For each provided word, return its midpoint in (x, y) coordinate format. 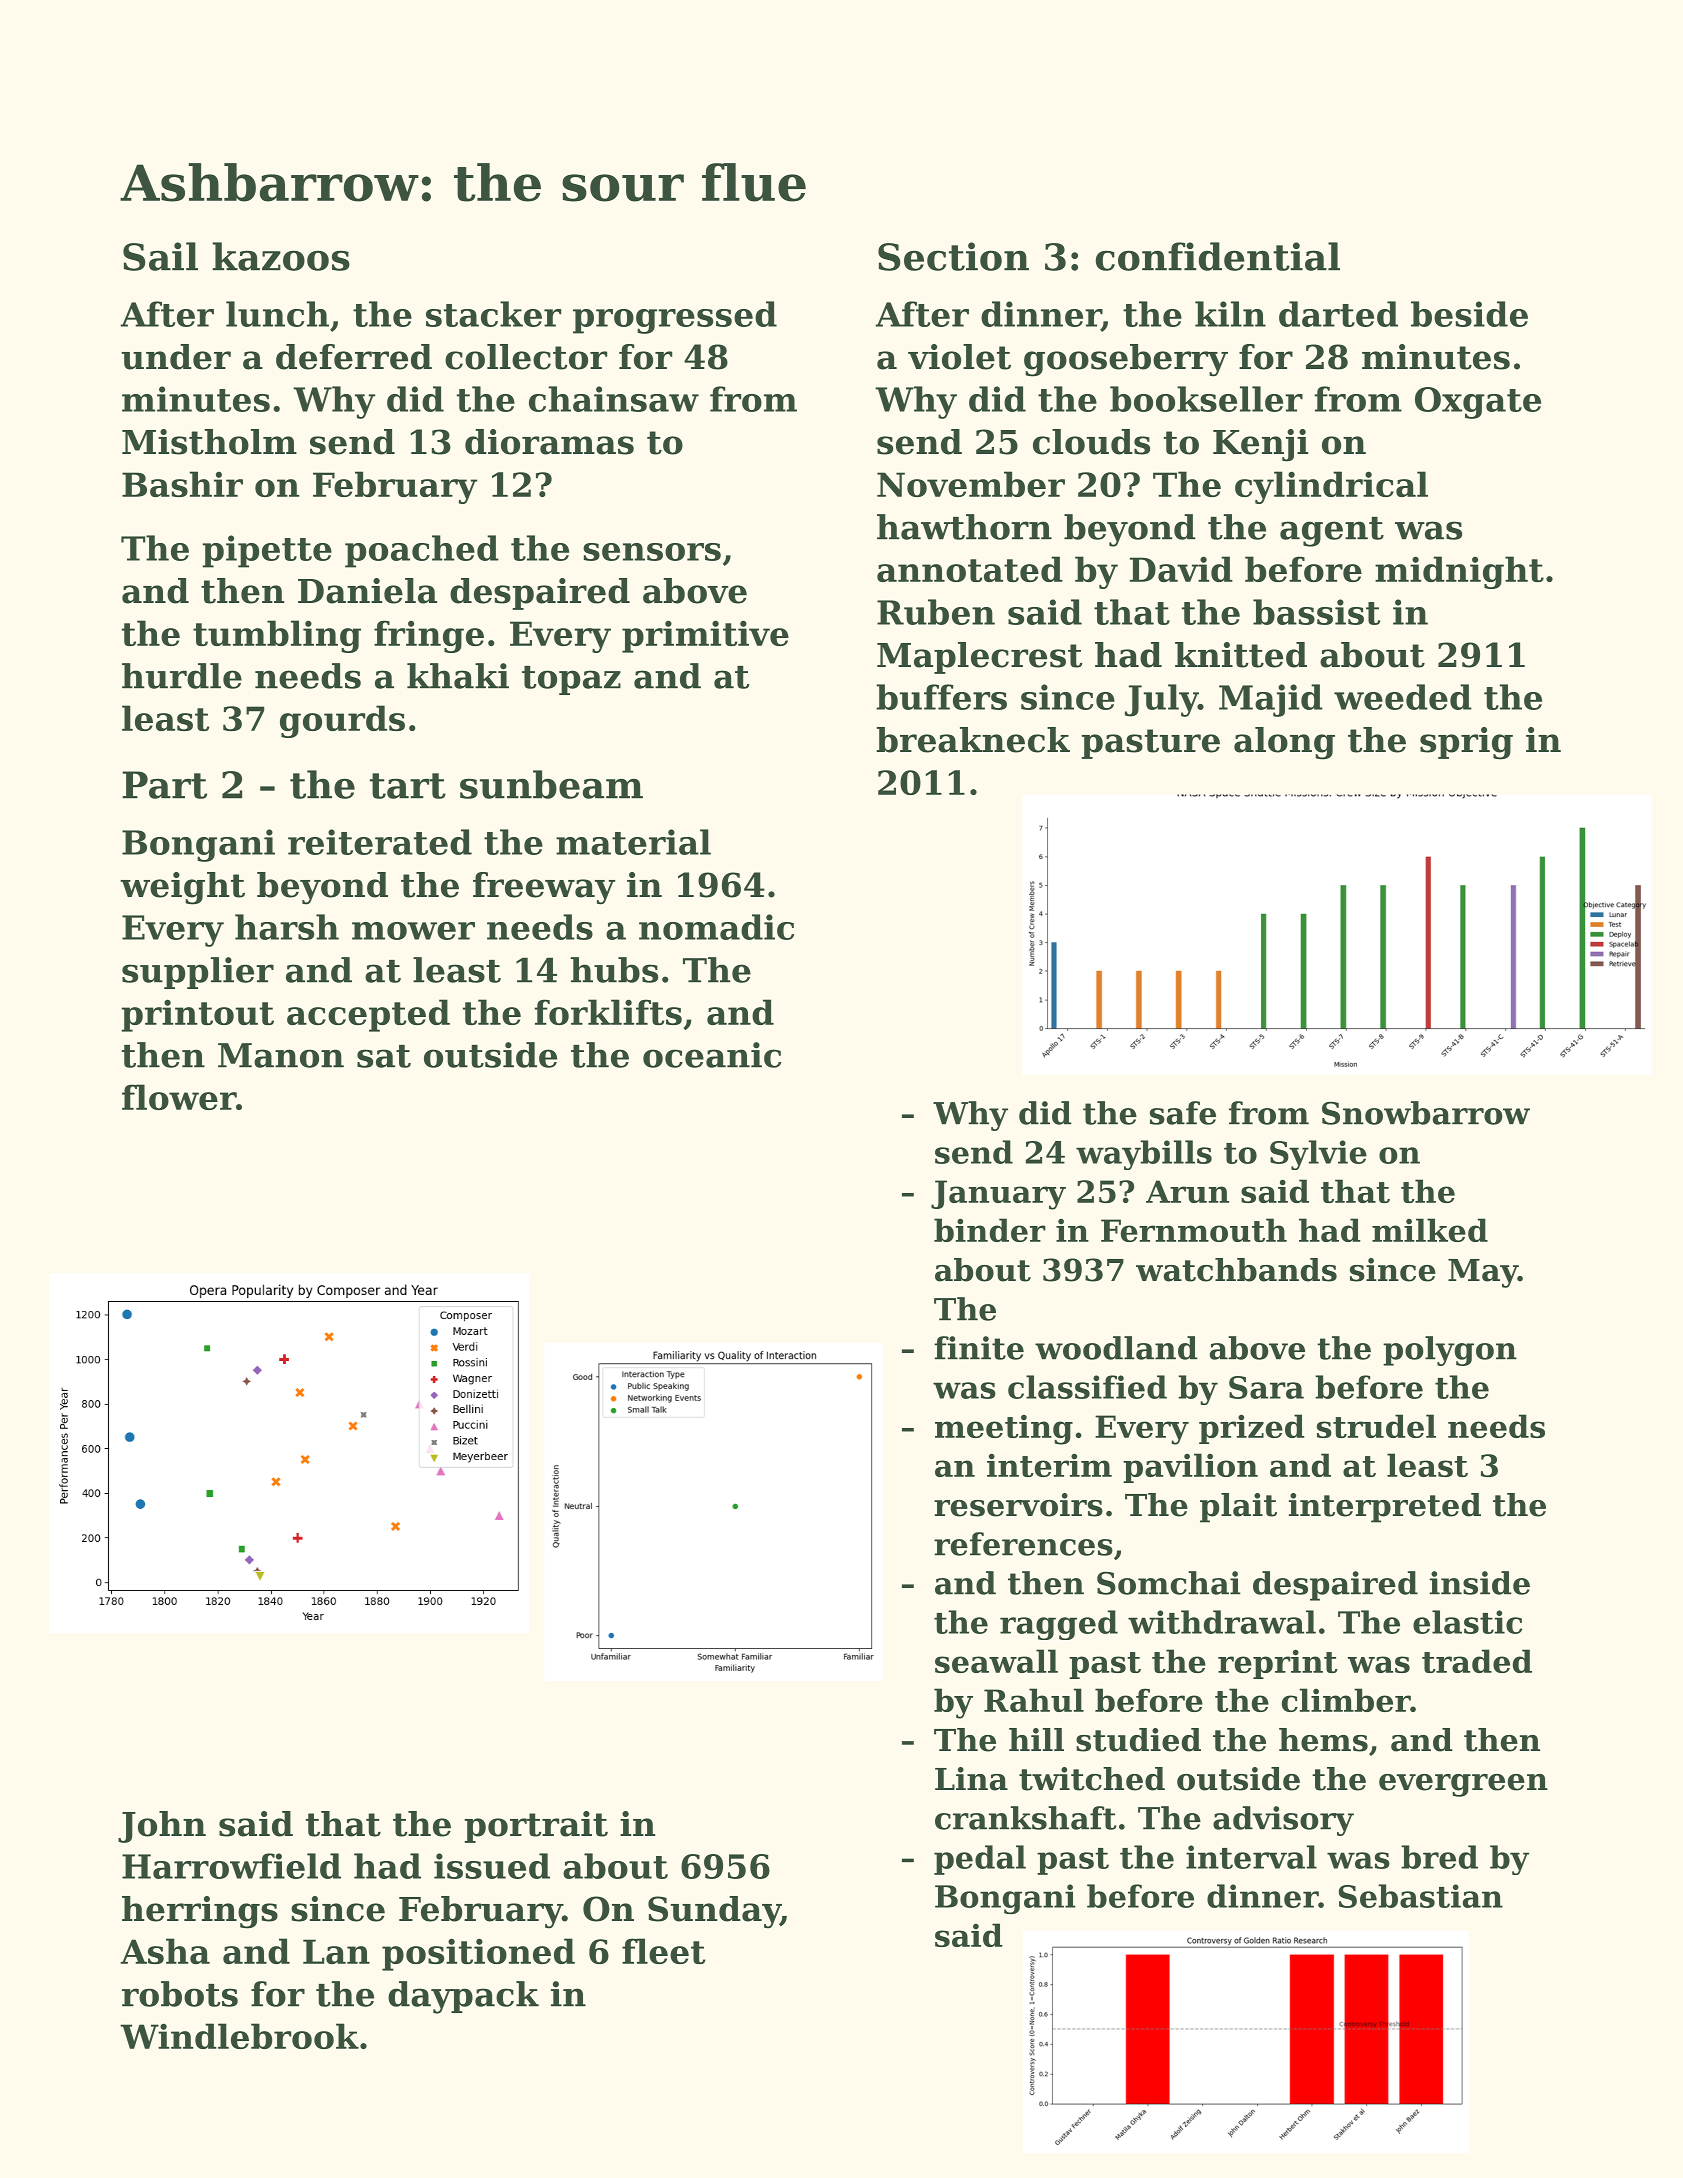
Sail (160, 256)
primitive (705, 636)
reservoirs (1018, 1505)
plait (1238, 1508)
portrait (536, 1827)
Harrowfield (231, 1866)
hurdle (182, 676)
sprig (1466, 743)
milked (1430, 1230)
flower (179, 1097)
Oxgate (1478, 403)
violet (959, 357)
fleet (663, 1951)
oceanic (712, 1055)
